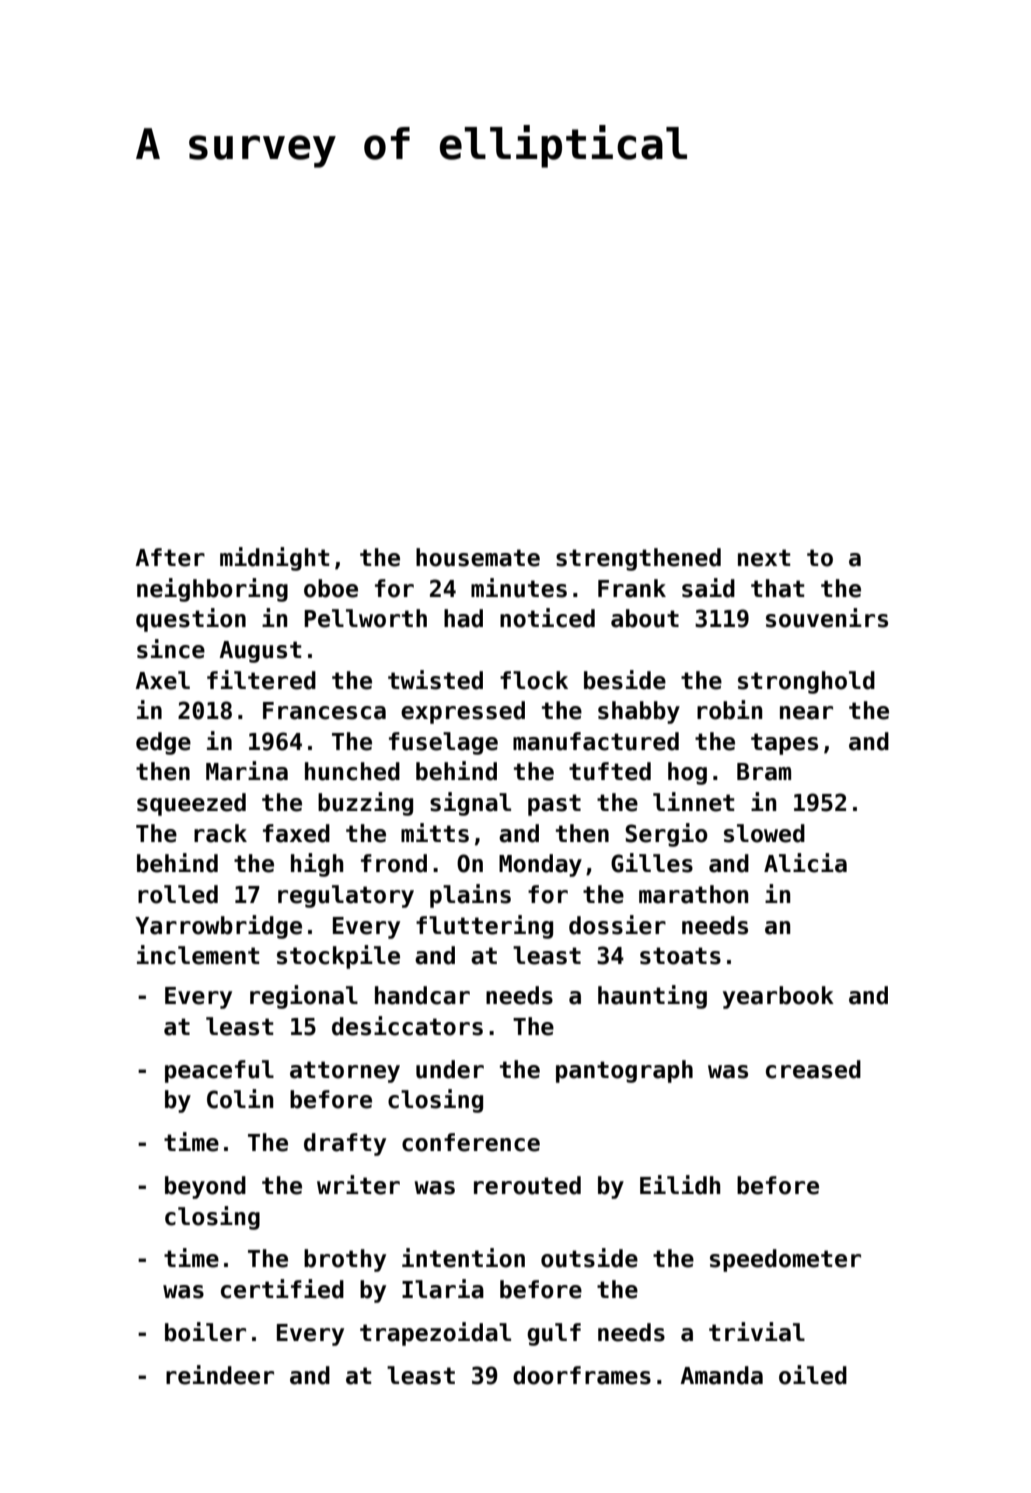  What do you see at coordinates (198, 955) in the document?
I see `inclement` at bounding box center [198, 955].
